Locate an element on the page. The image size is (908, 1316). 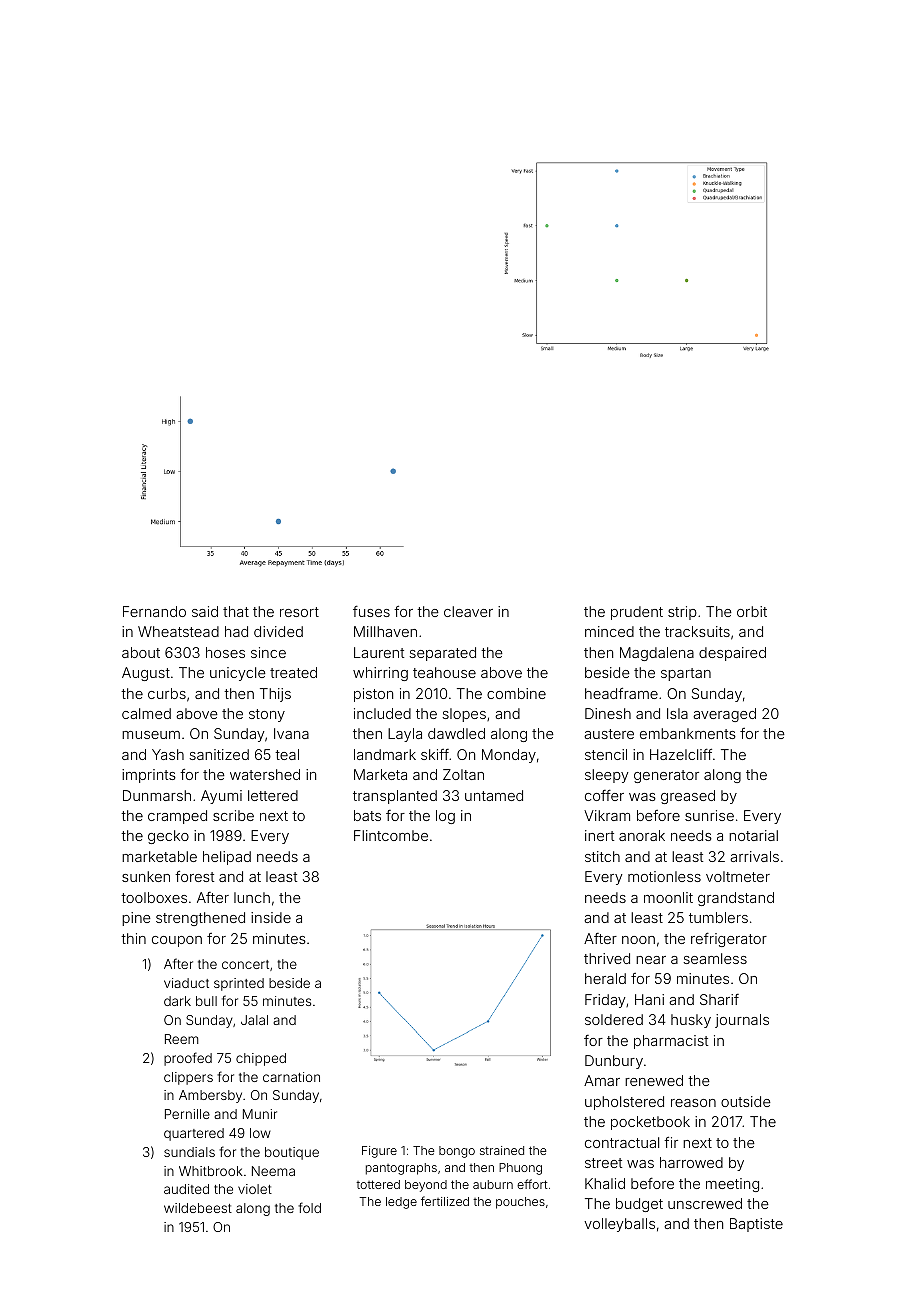
that is located at coordinates (236, 611).
